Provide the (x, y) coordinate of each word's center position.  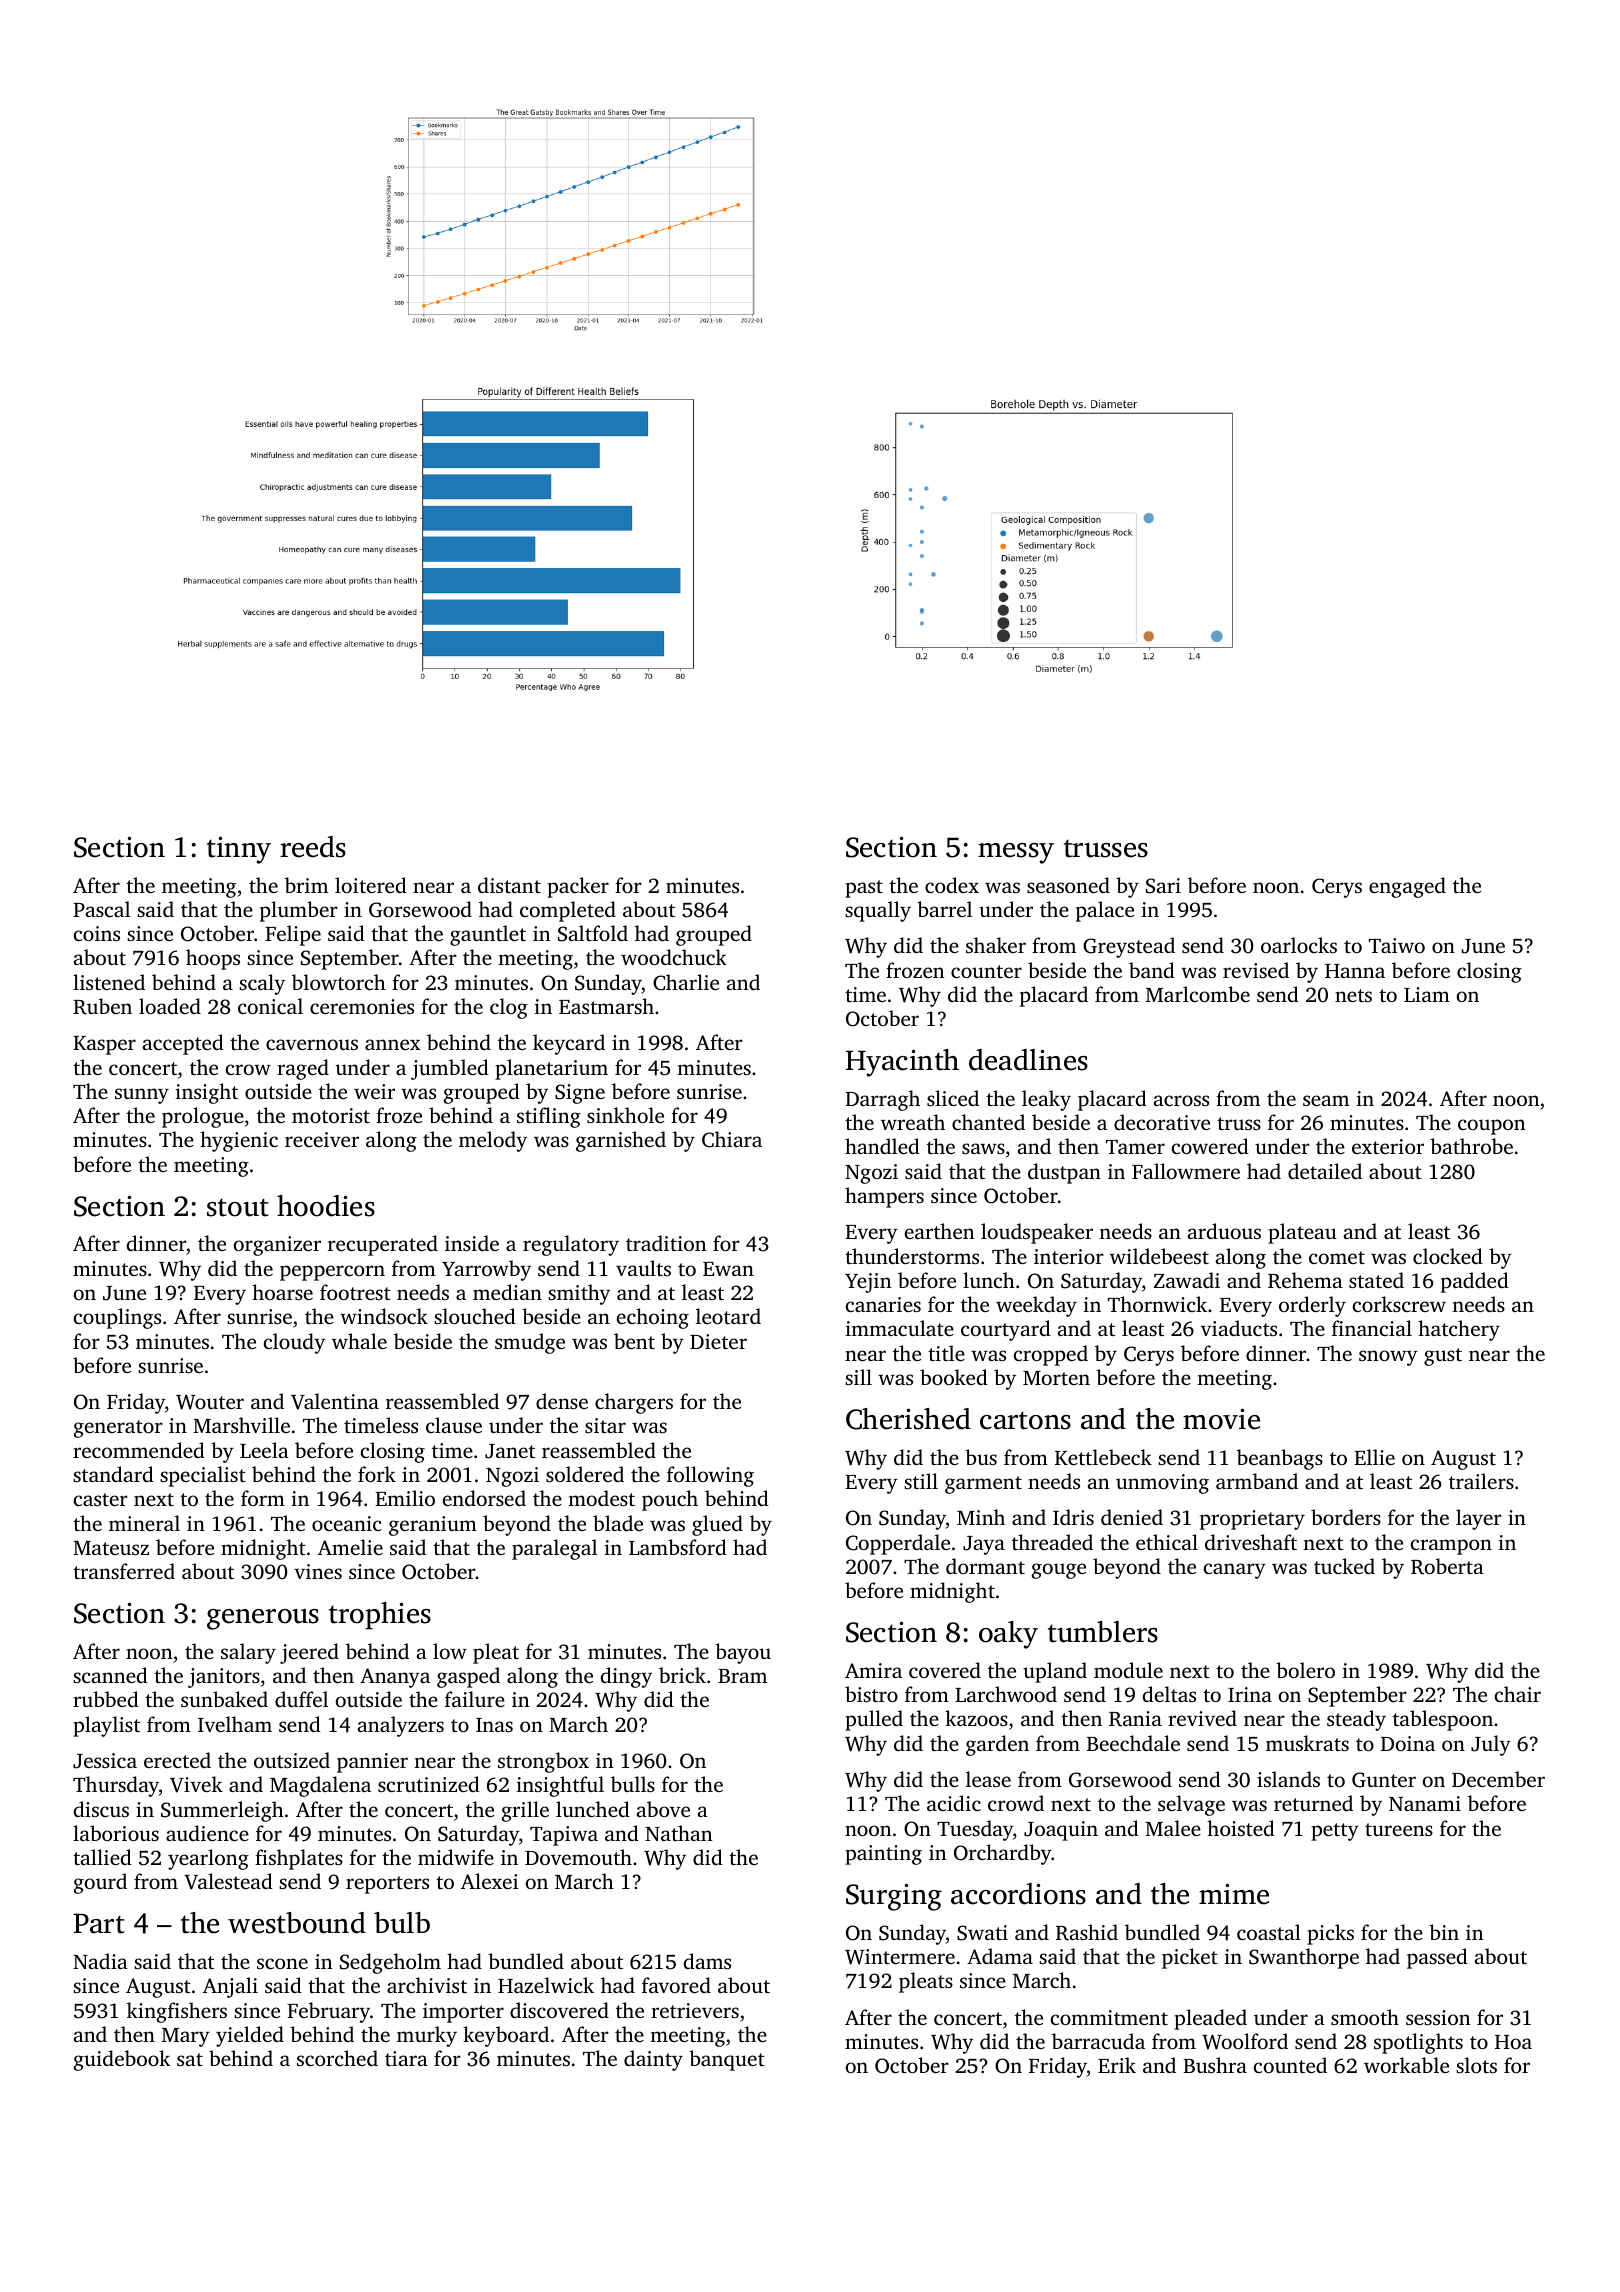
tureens (1399, 1829)
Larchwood (1006, 1694)
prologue (203, 1117)
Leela (264, 1450)
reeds (313, 847)
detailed (1325, 1171)
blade (618, 1523)
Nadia (100, 1961)
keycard (569, 1044)
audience (207, 1833)
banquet (727, 2060)
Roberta (1447, 1566)
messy (1016, 853)
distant (509, 885)
